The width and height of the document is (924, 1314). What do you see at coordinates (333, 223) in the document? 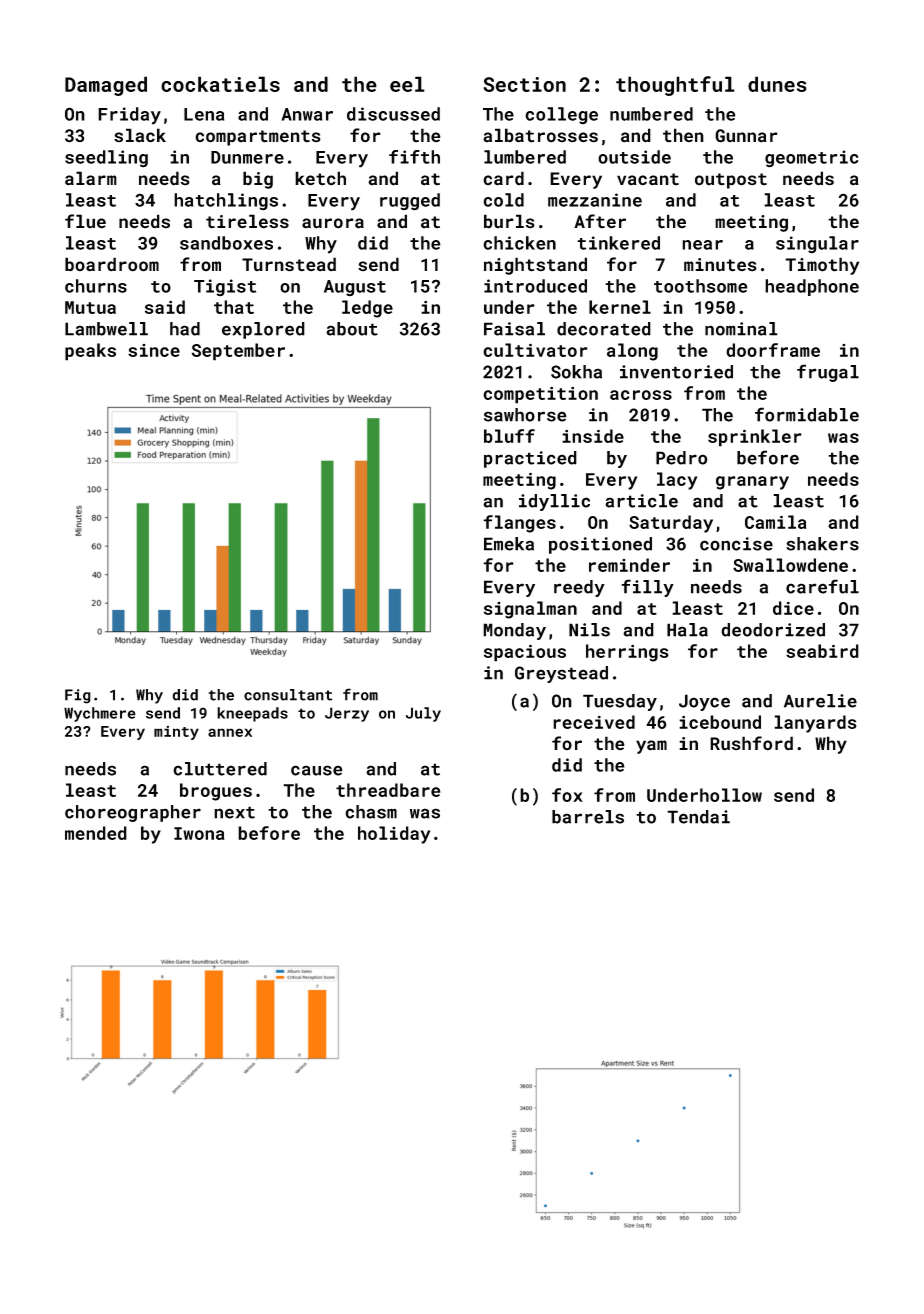
I see `aurora` at bounding box center [333, 223].
